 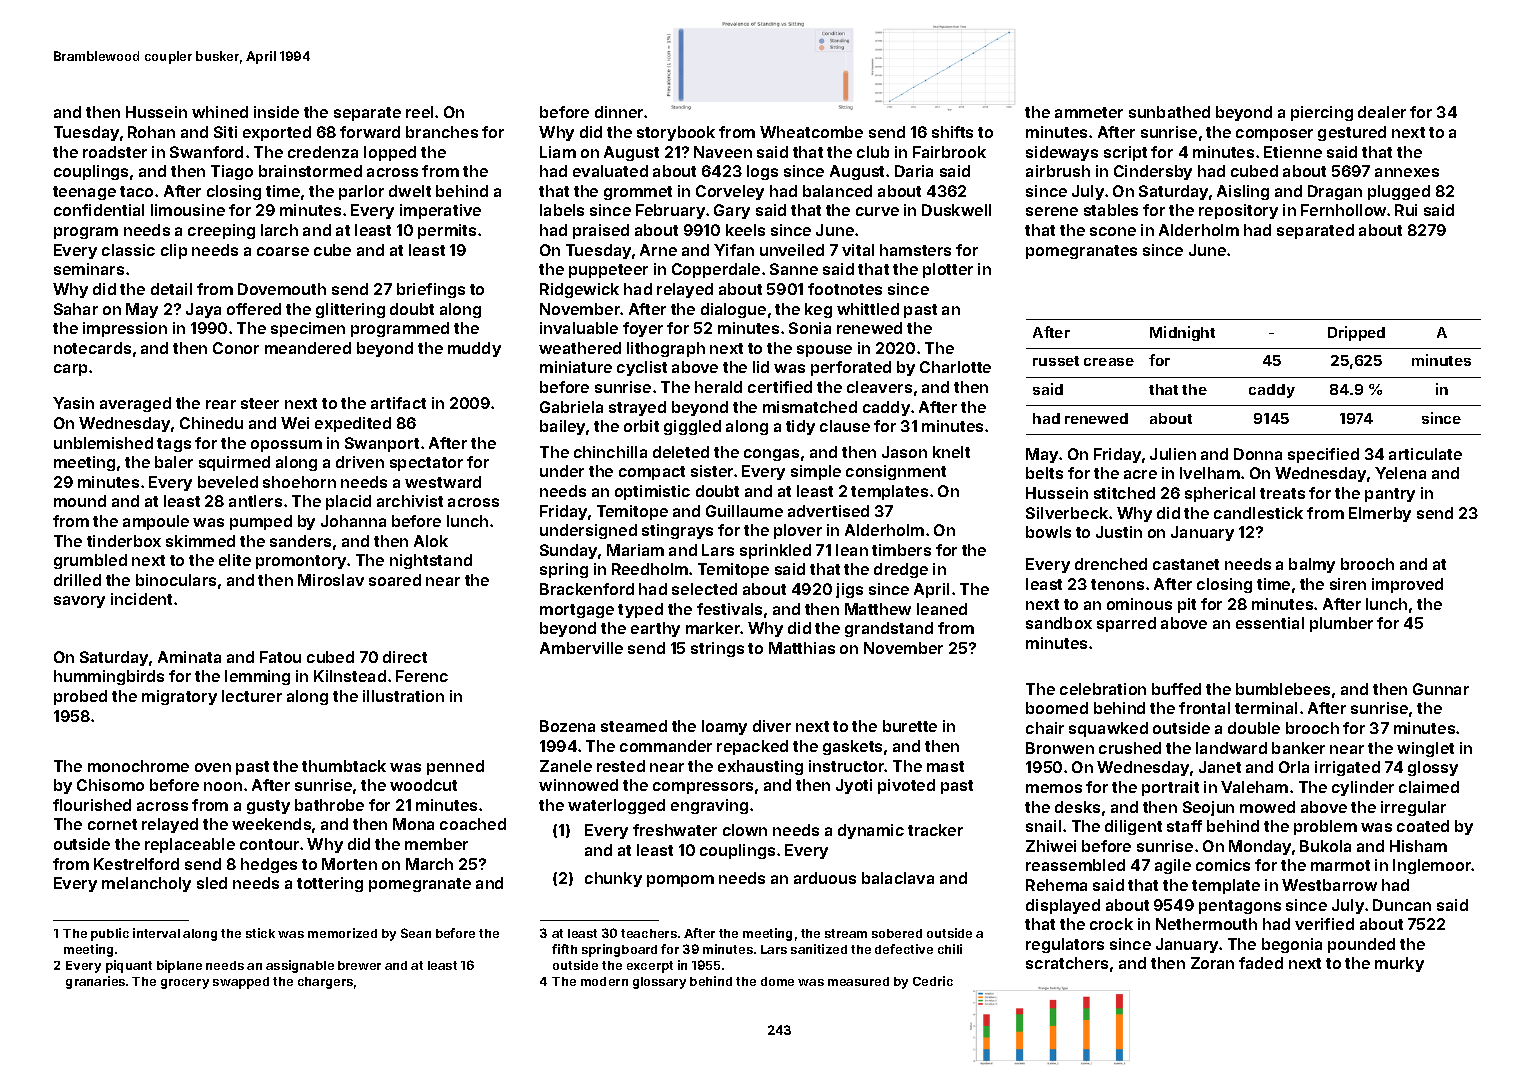 What do you see at coordinates (115, 152) in the screenshot?
I see `roadster` at bounding box center [115, 152].
